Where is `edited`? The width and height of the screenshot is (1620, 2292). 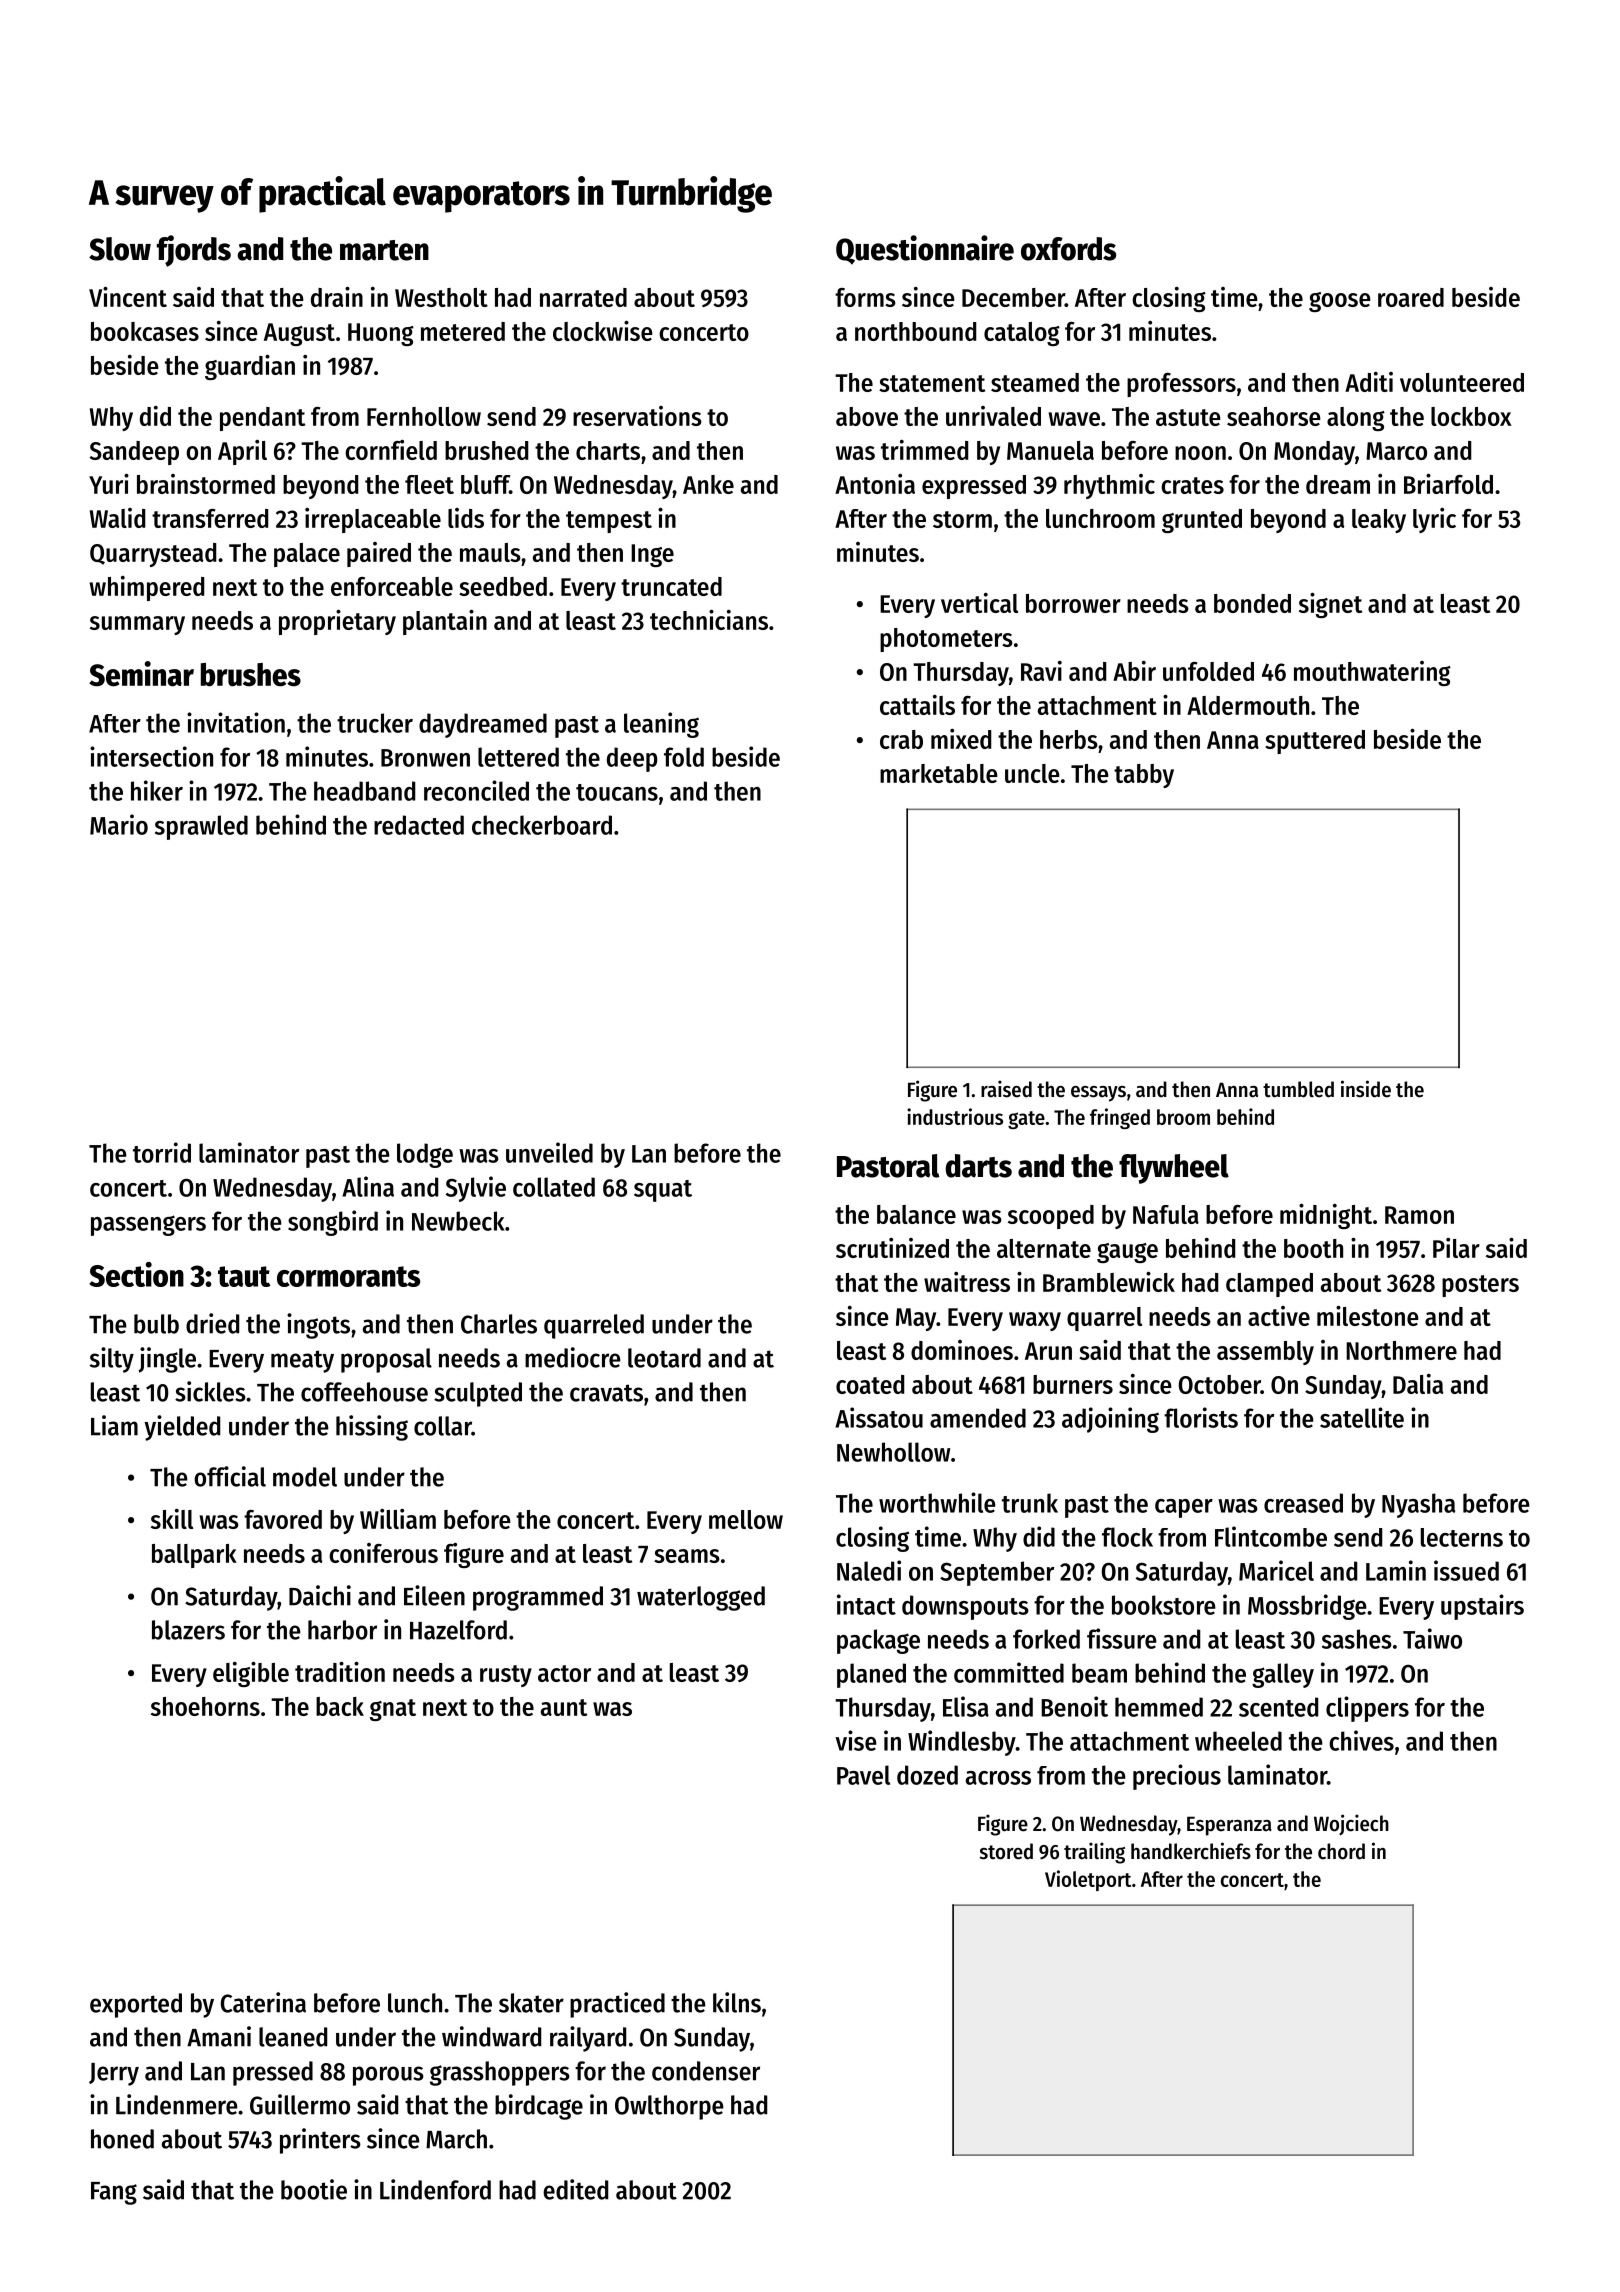 edited is located at coordinates (575, 2189).
